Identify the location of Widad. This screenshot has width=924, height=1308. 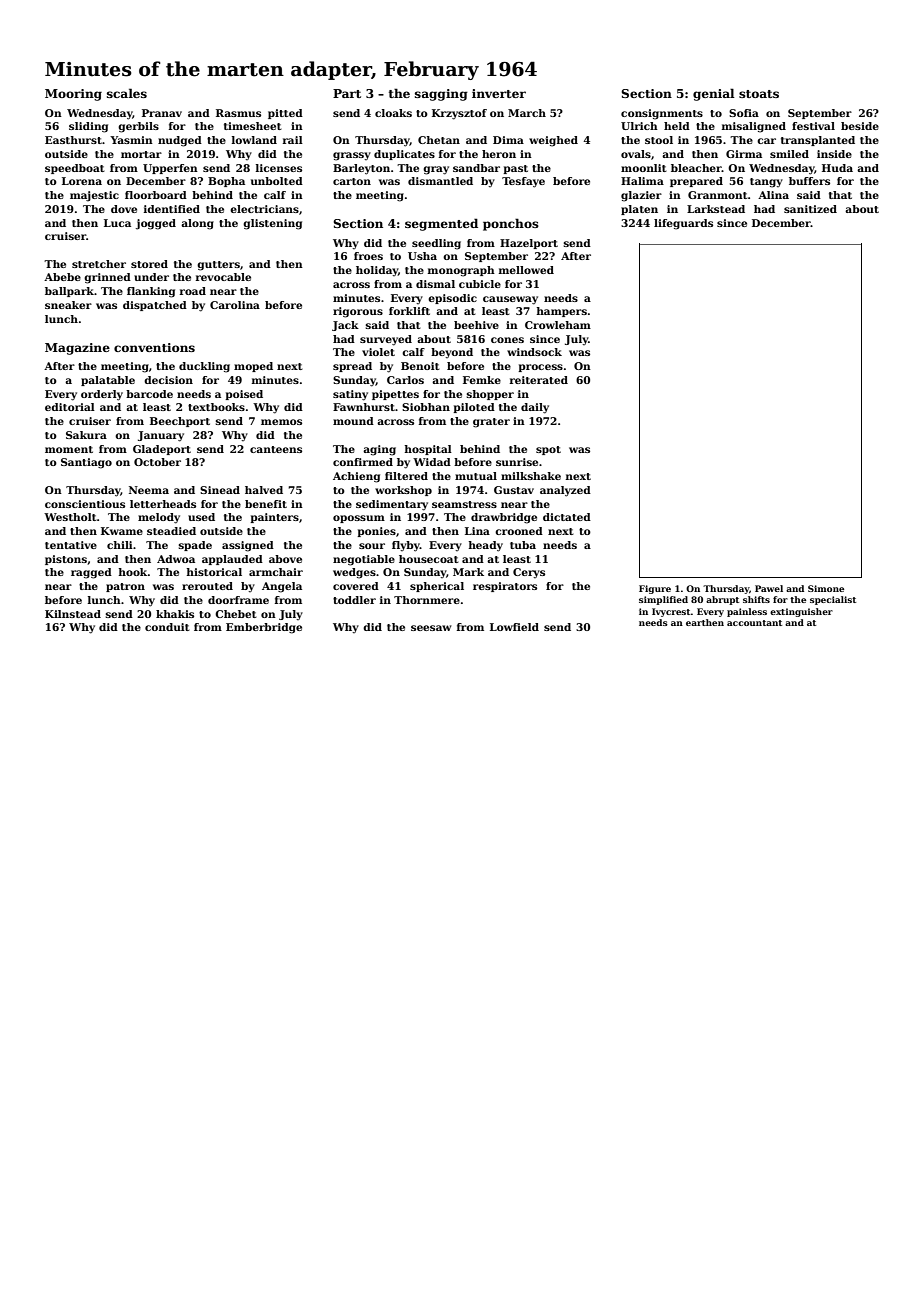
(432, 462).
